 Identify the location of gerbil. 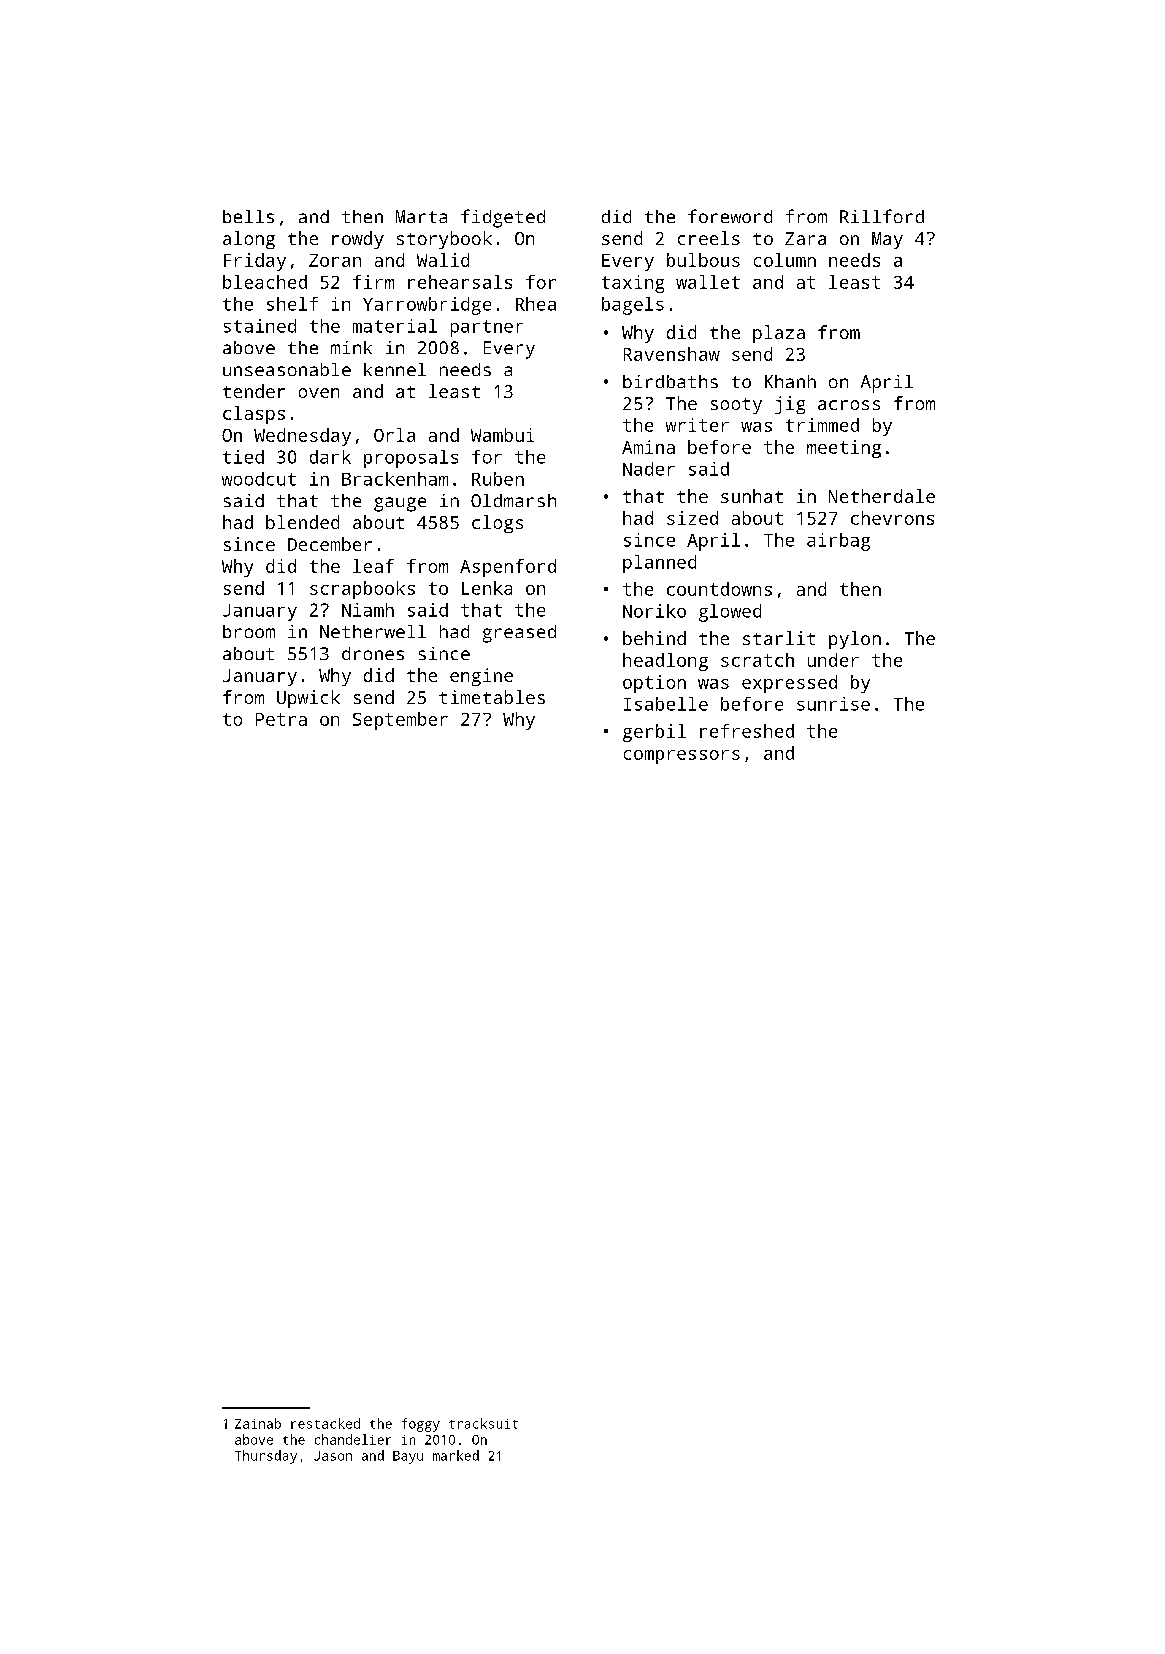
(654, 733).
